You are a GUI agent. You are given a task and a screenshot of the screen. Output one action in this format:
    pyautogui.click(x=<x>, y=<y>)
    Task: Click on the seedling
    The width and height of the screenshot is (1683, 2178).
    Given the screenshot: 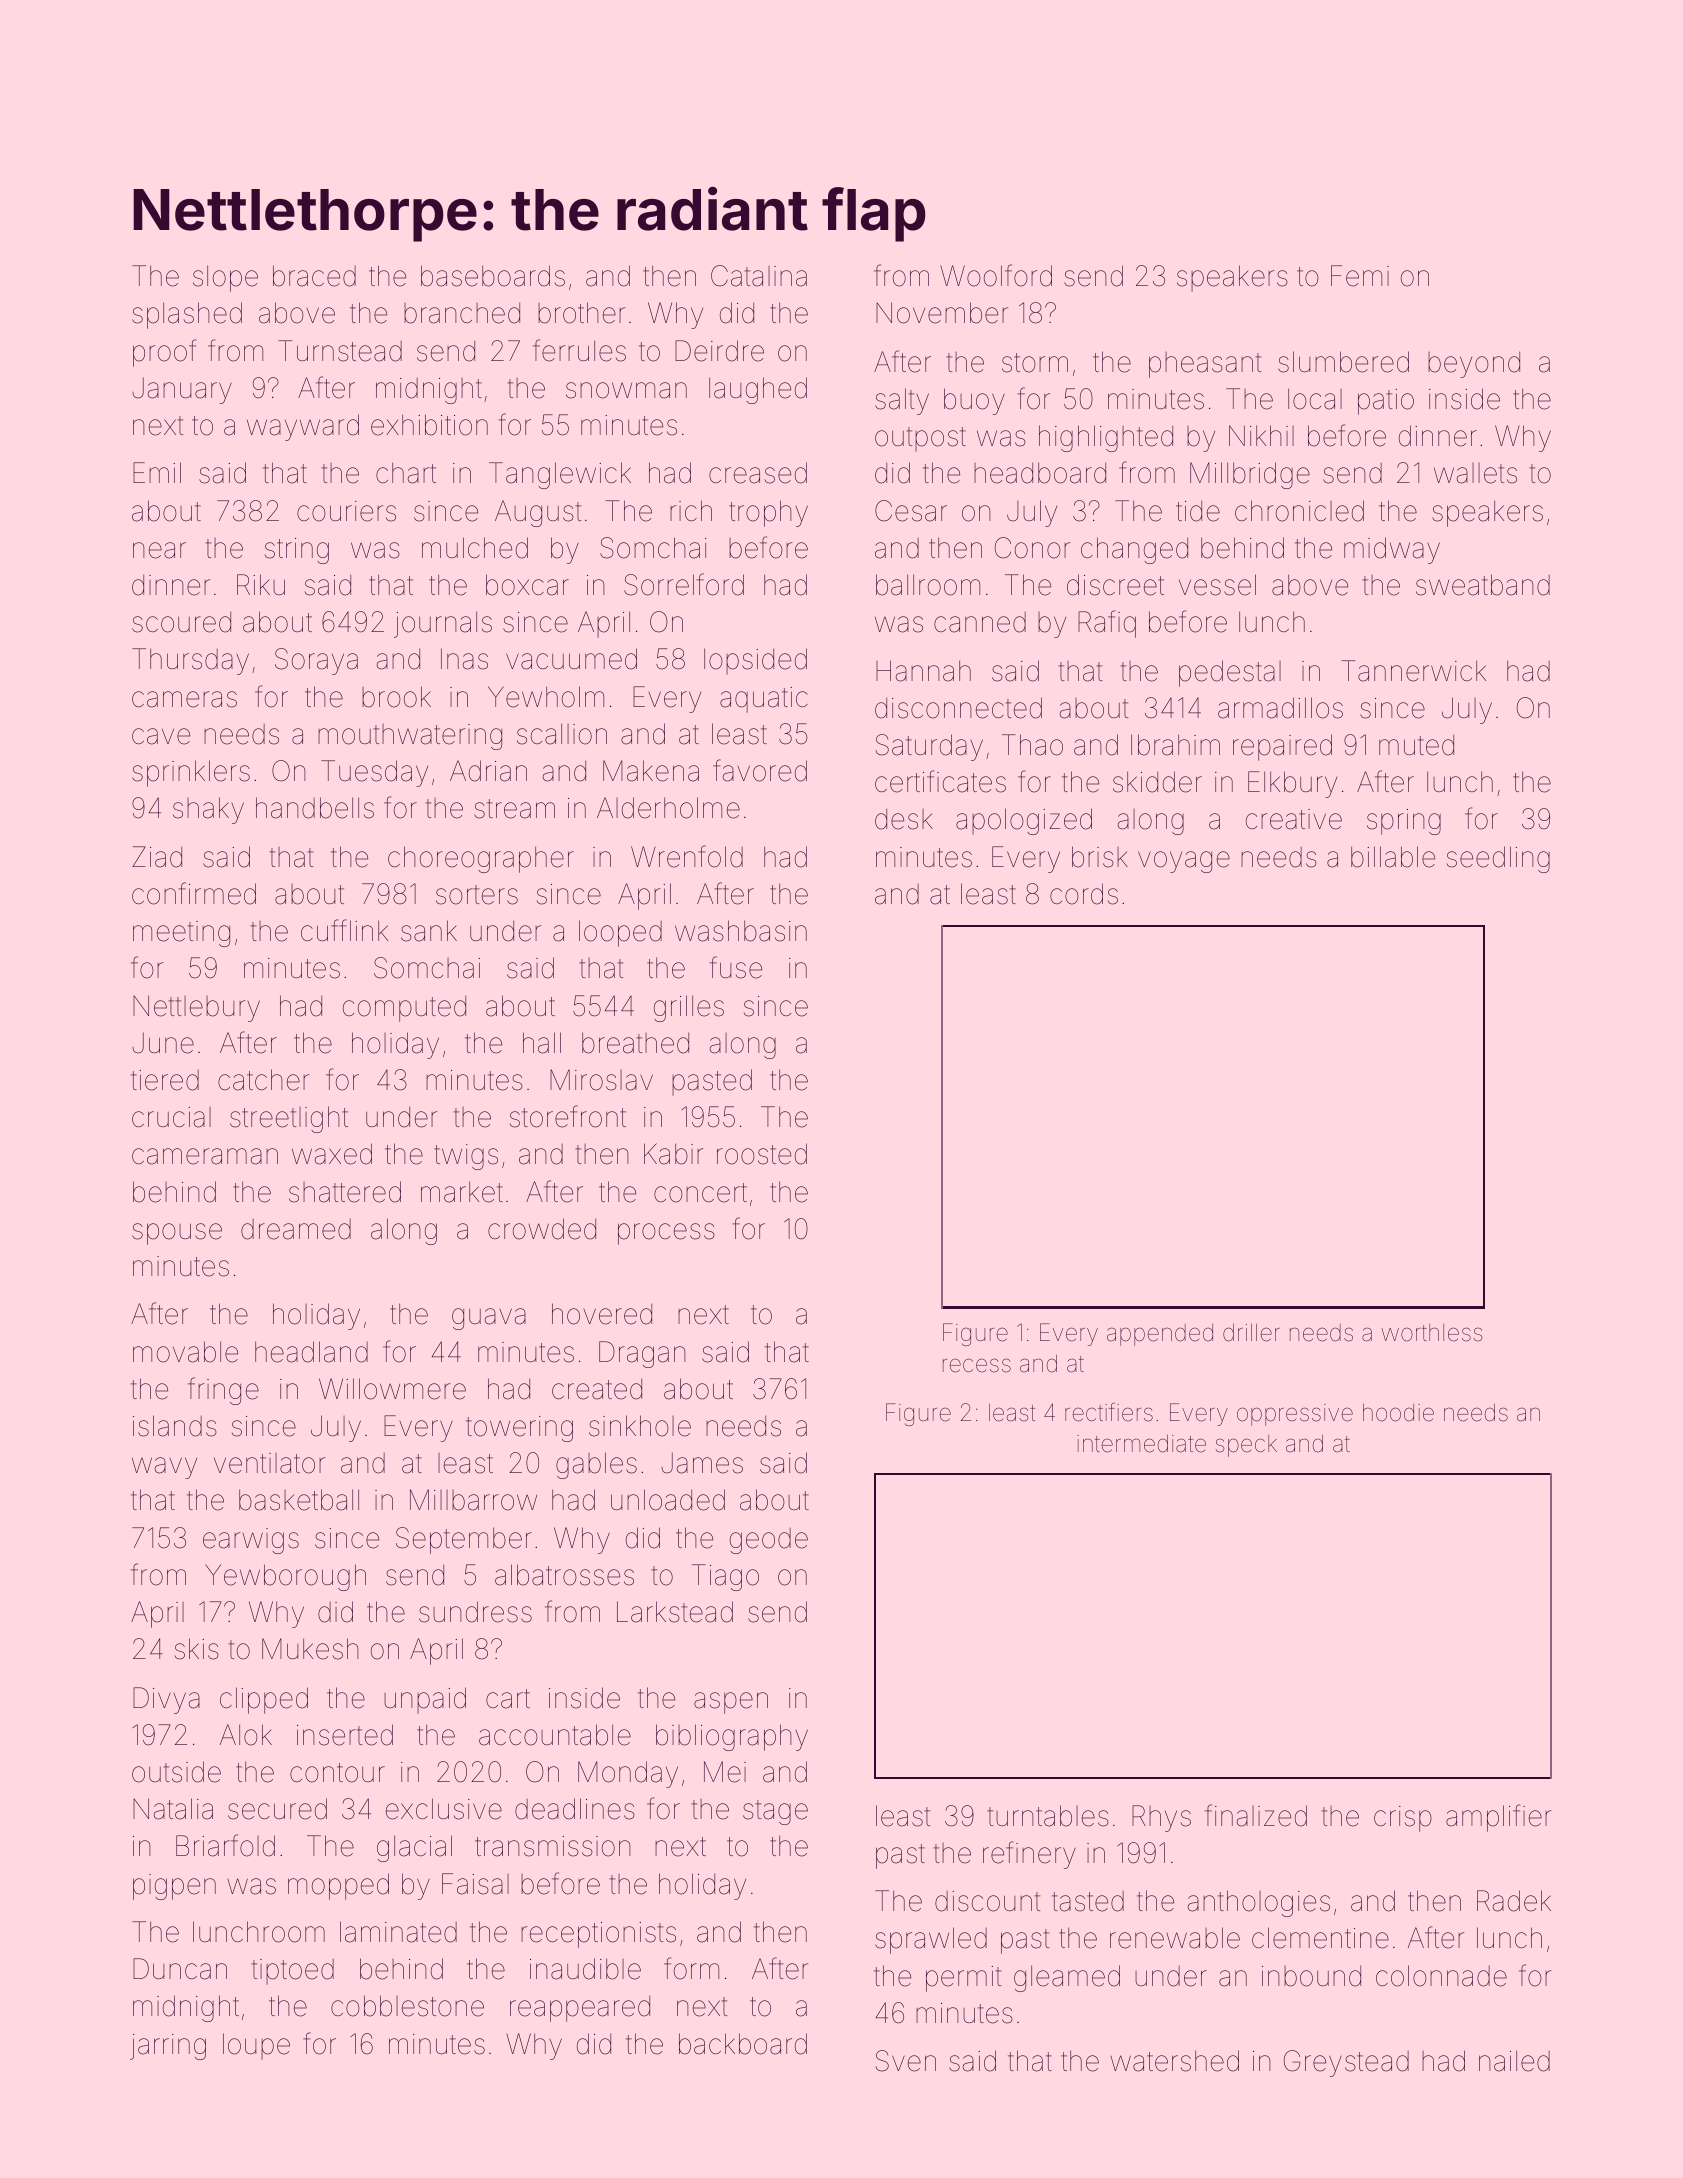 What is the action you would take?
    pyautogui.click(x=1498, y=859)
